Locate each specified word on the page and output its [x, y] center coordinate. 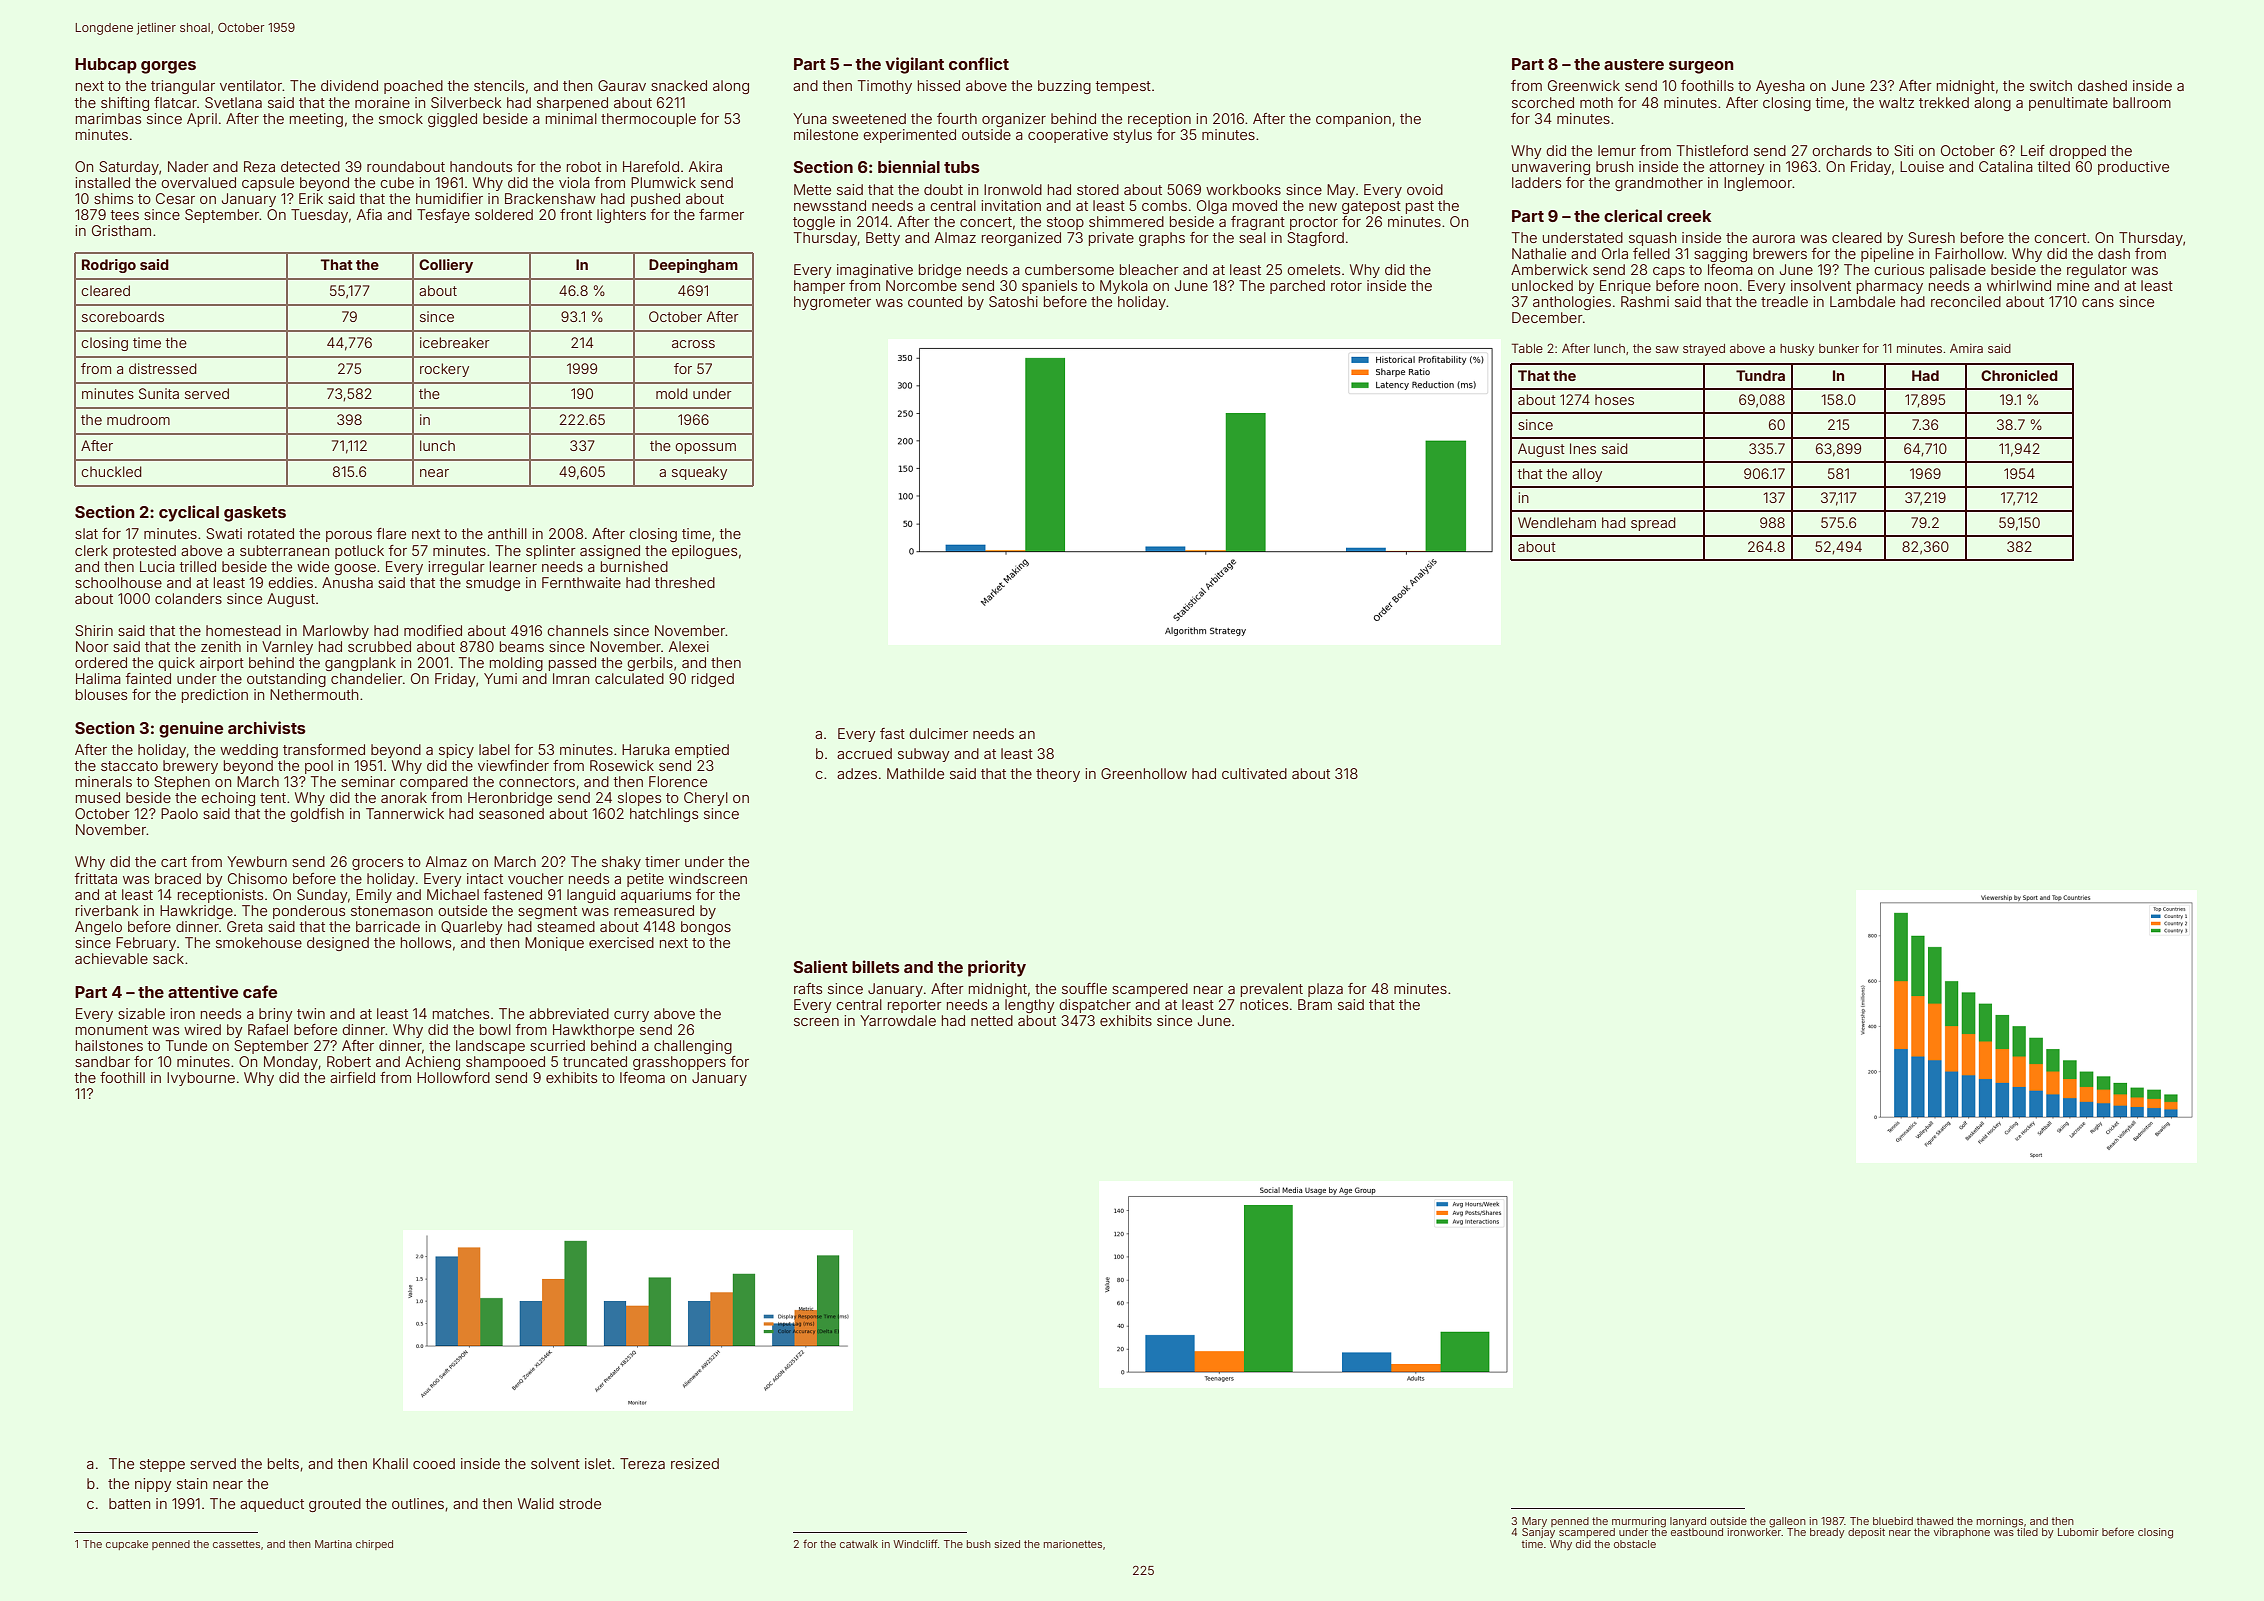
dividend [349, 85]
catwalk [859, 1544]
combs [1164, 205]
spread [1653, 524]
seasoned [511, 813]
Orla [1615, 253]
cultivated [1254, 773]
